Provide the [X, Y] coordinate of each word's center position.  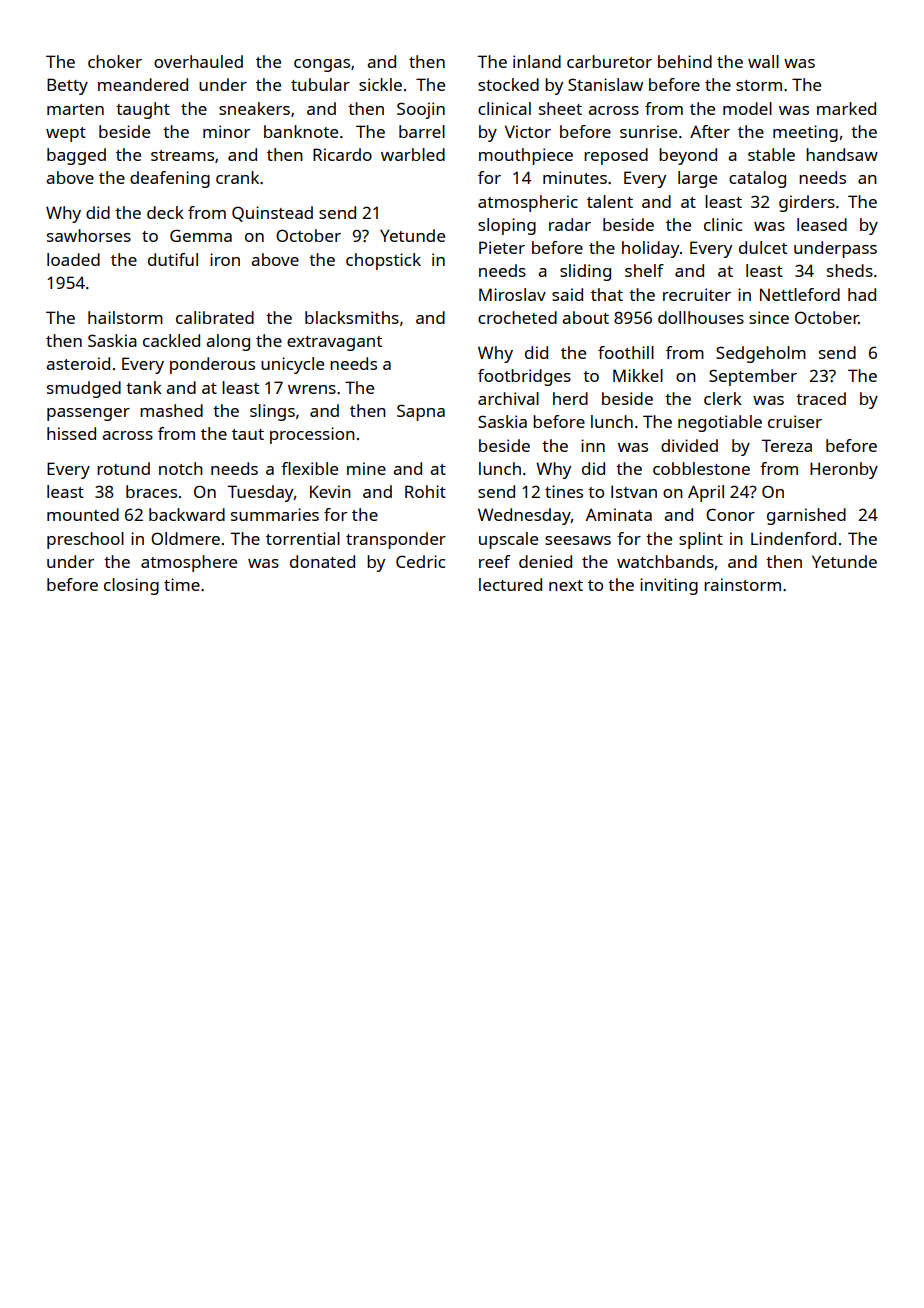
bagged [76, 156]
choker [115, 61]
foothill [626, 352]
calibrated [215, 317]
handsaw [842, 154]
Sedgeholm [761, 354]
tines [564, 491]
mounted [83, 514]
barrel [422, 131]
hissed [71, 433]
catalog [757, 179]
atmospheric [528, 203]
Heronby [844, 470]
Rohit [425, 491]
